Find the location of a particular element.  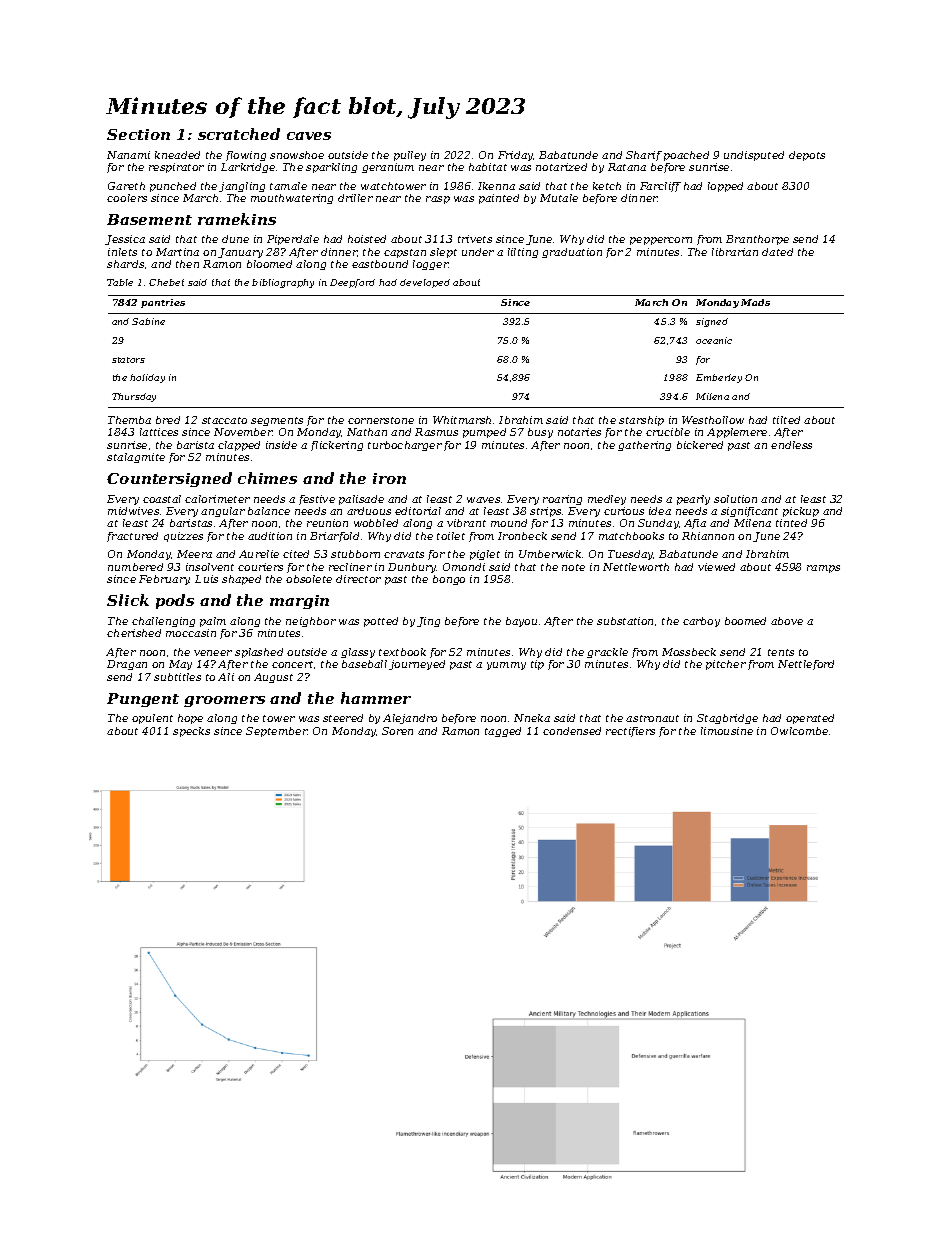

tents is located at coordinates (781, 652).
